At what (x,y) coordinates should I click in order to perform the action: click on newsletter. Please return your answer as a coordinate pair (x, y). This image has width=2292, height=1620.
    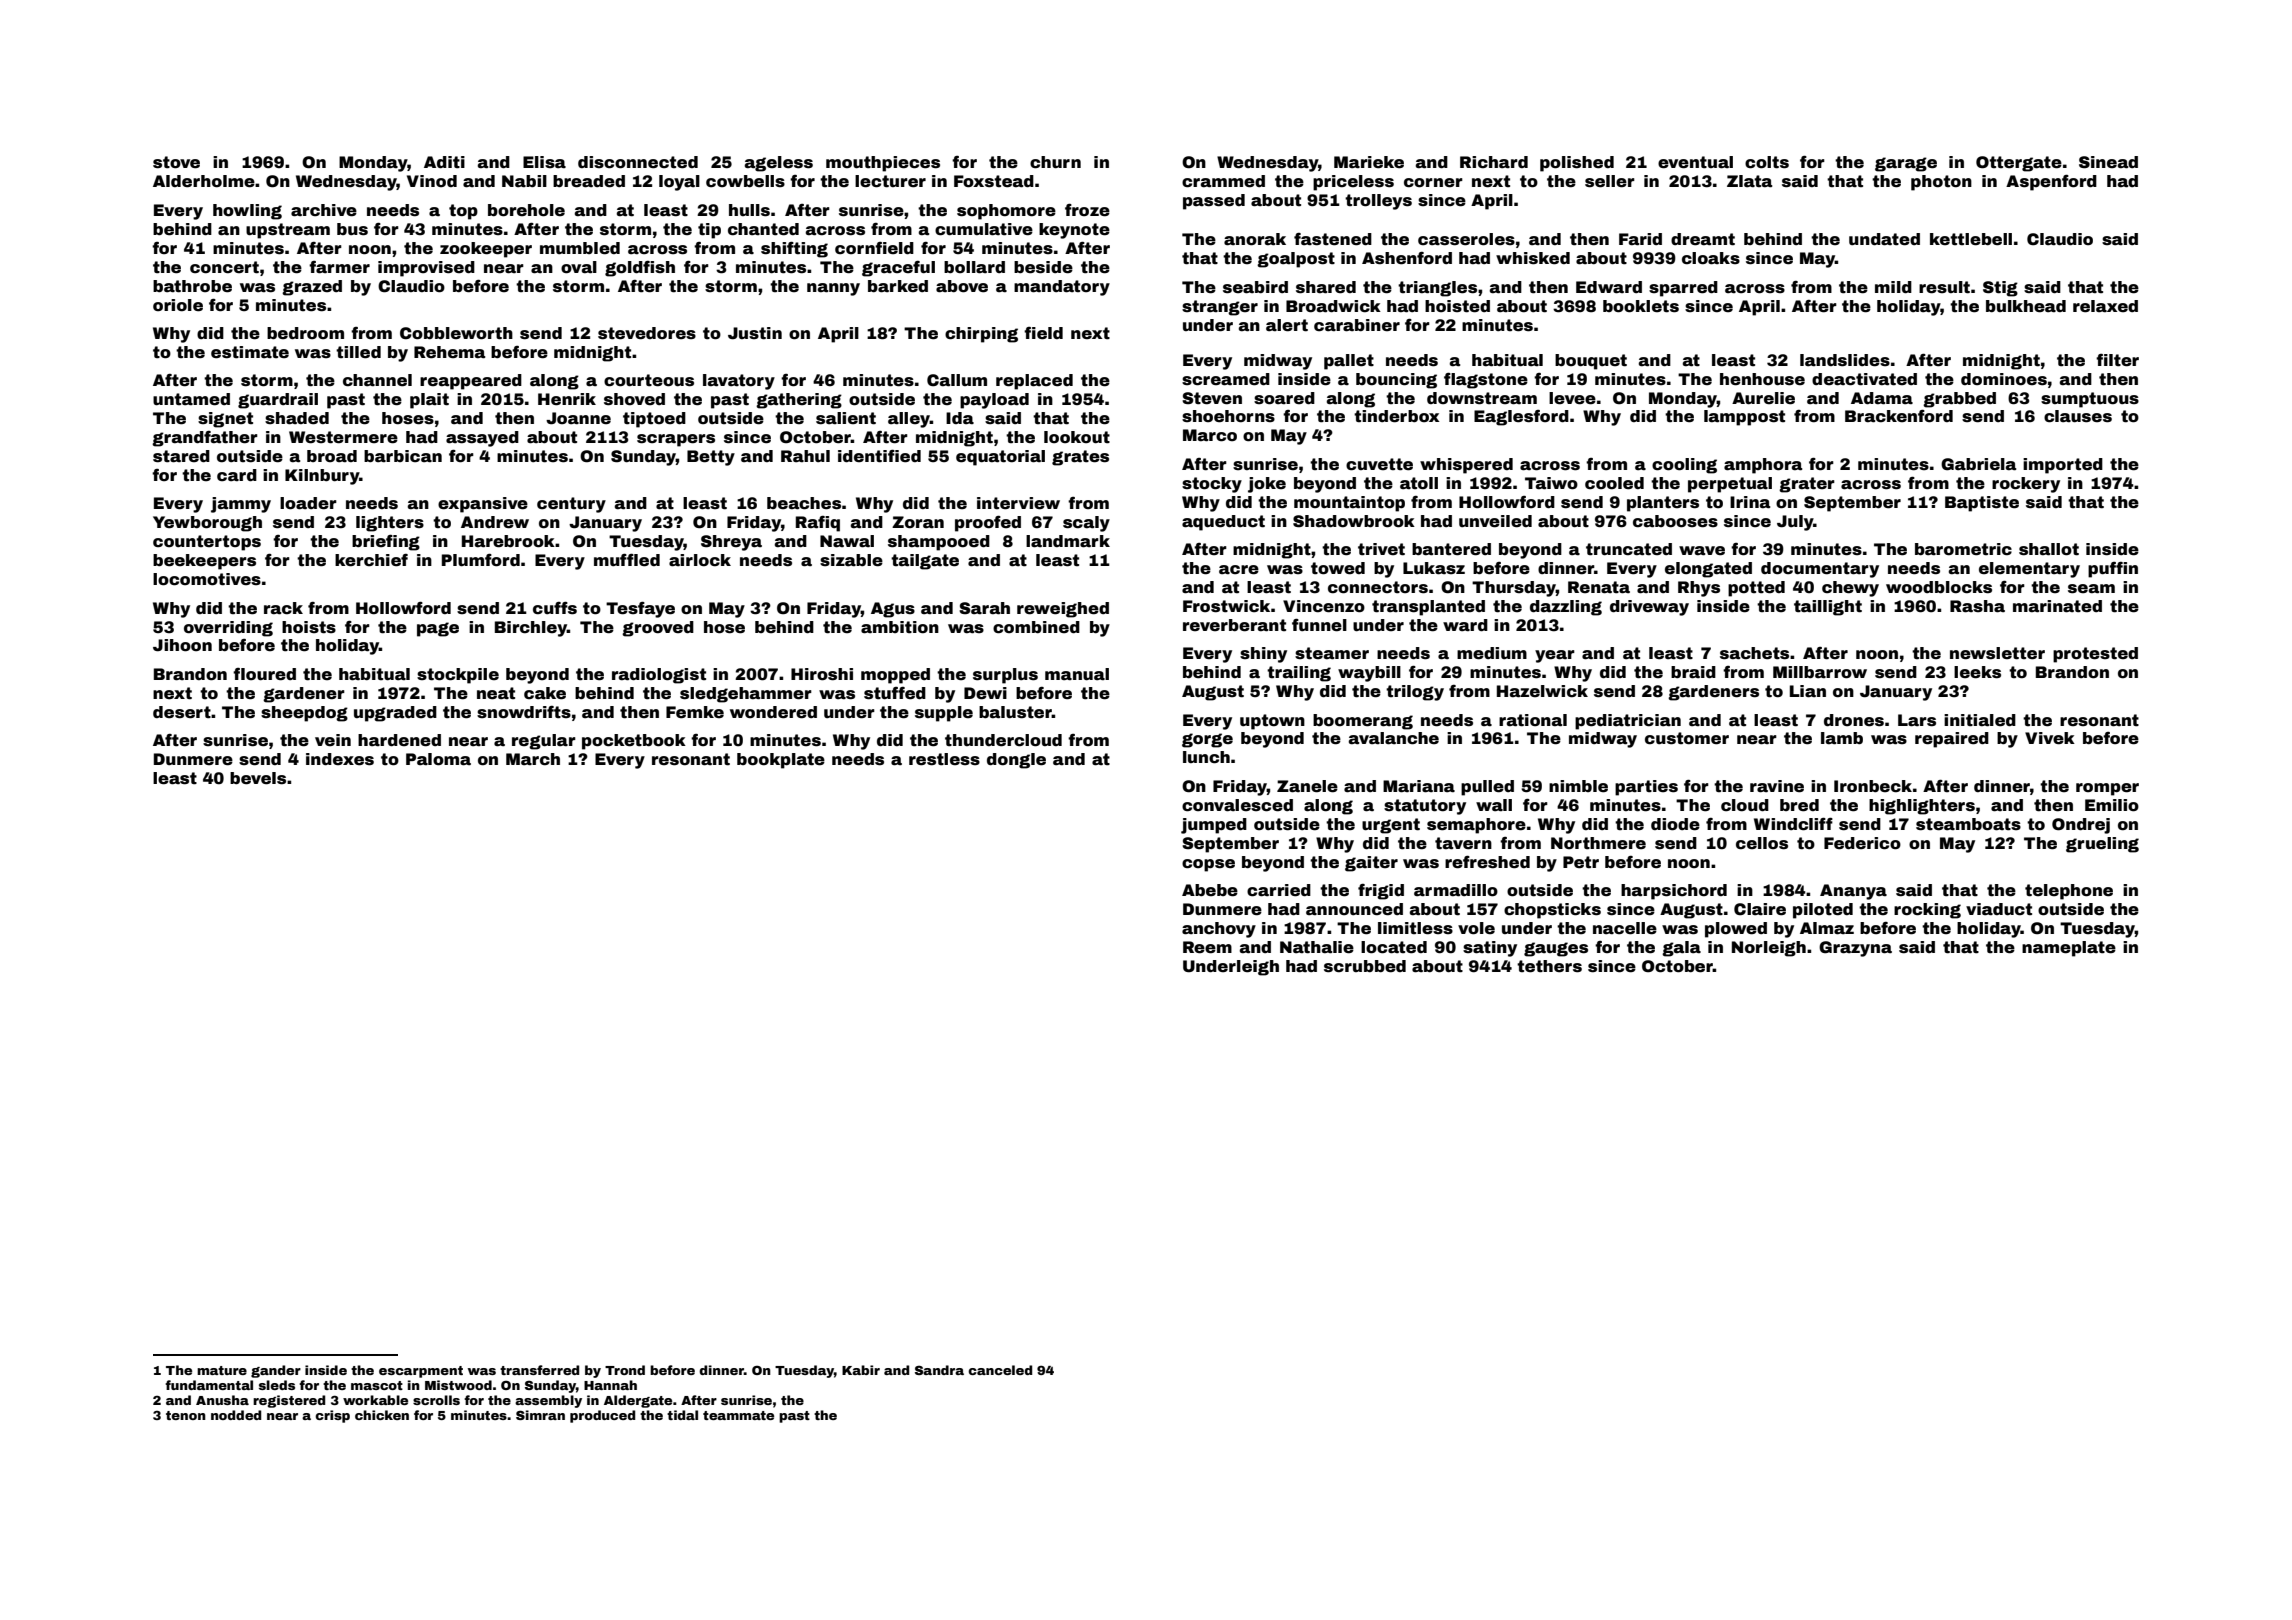
    Looking at the image, I should click on (1997, 653).
